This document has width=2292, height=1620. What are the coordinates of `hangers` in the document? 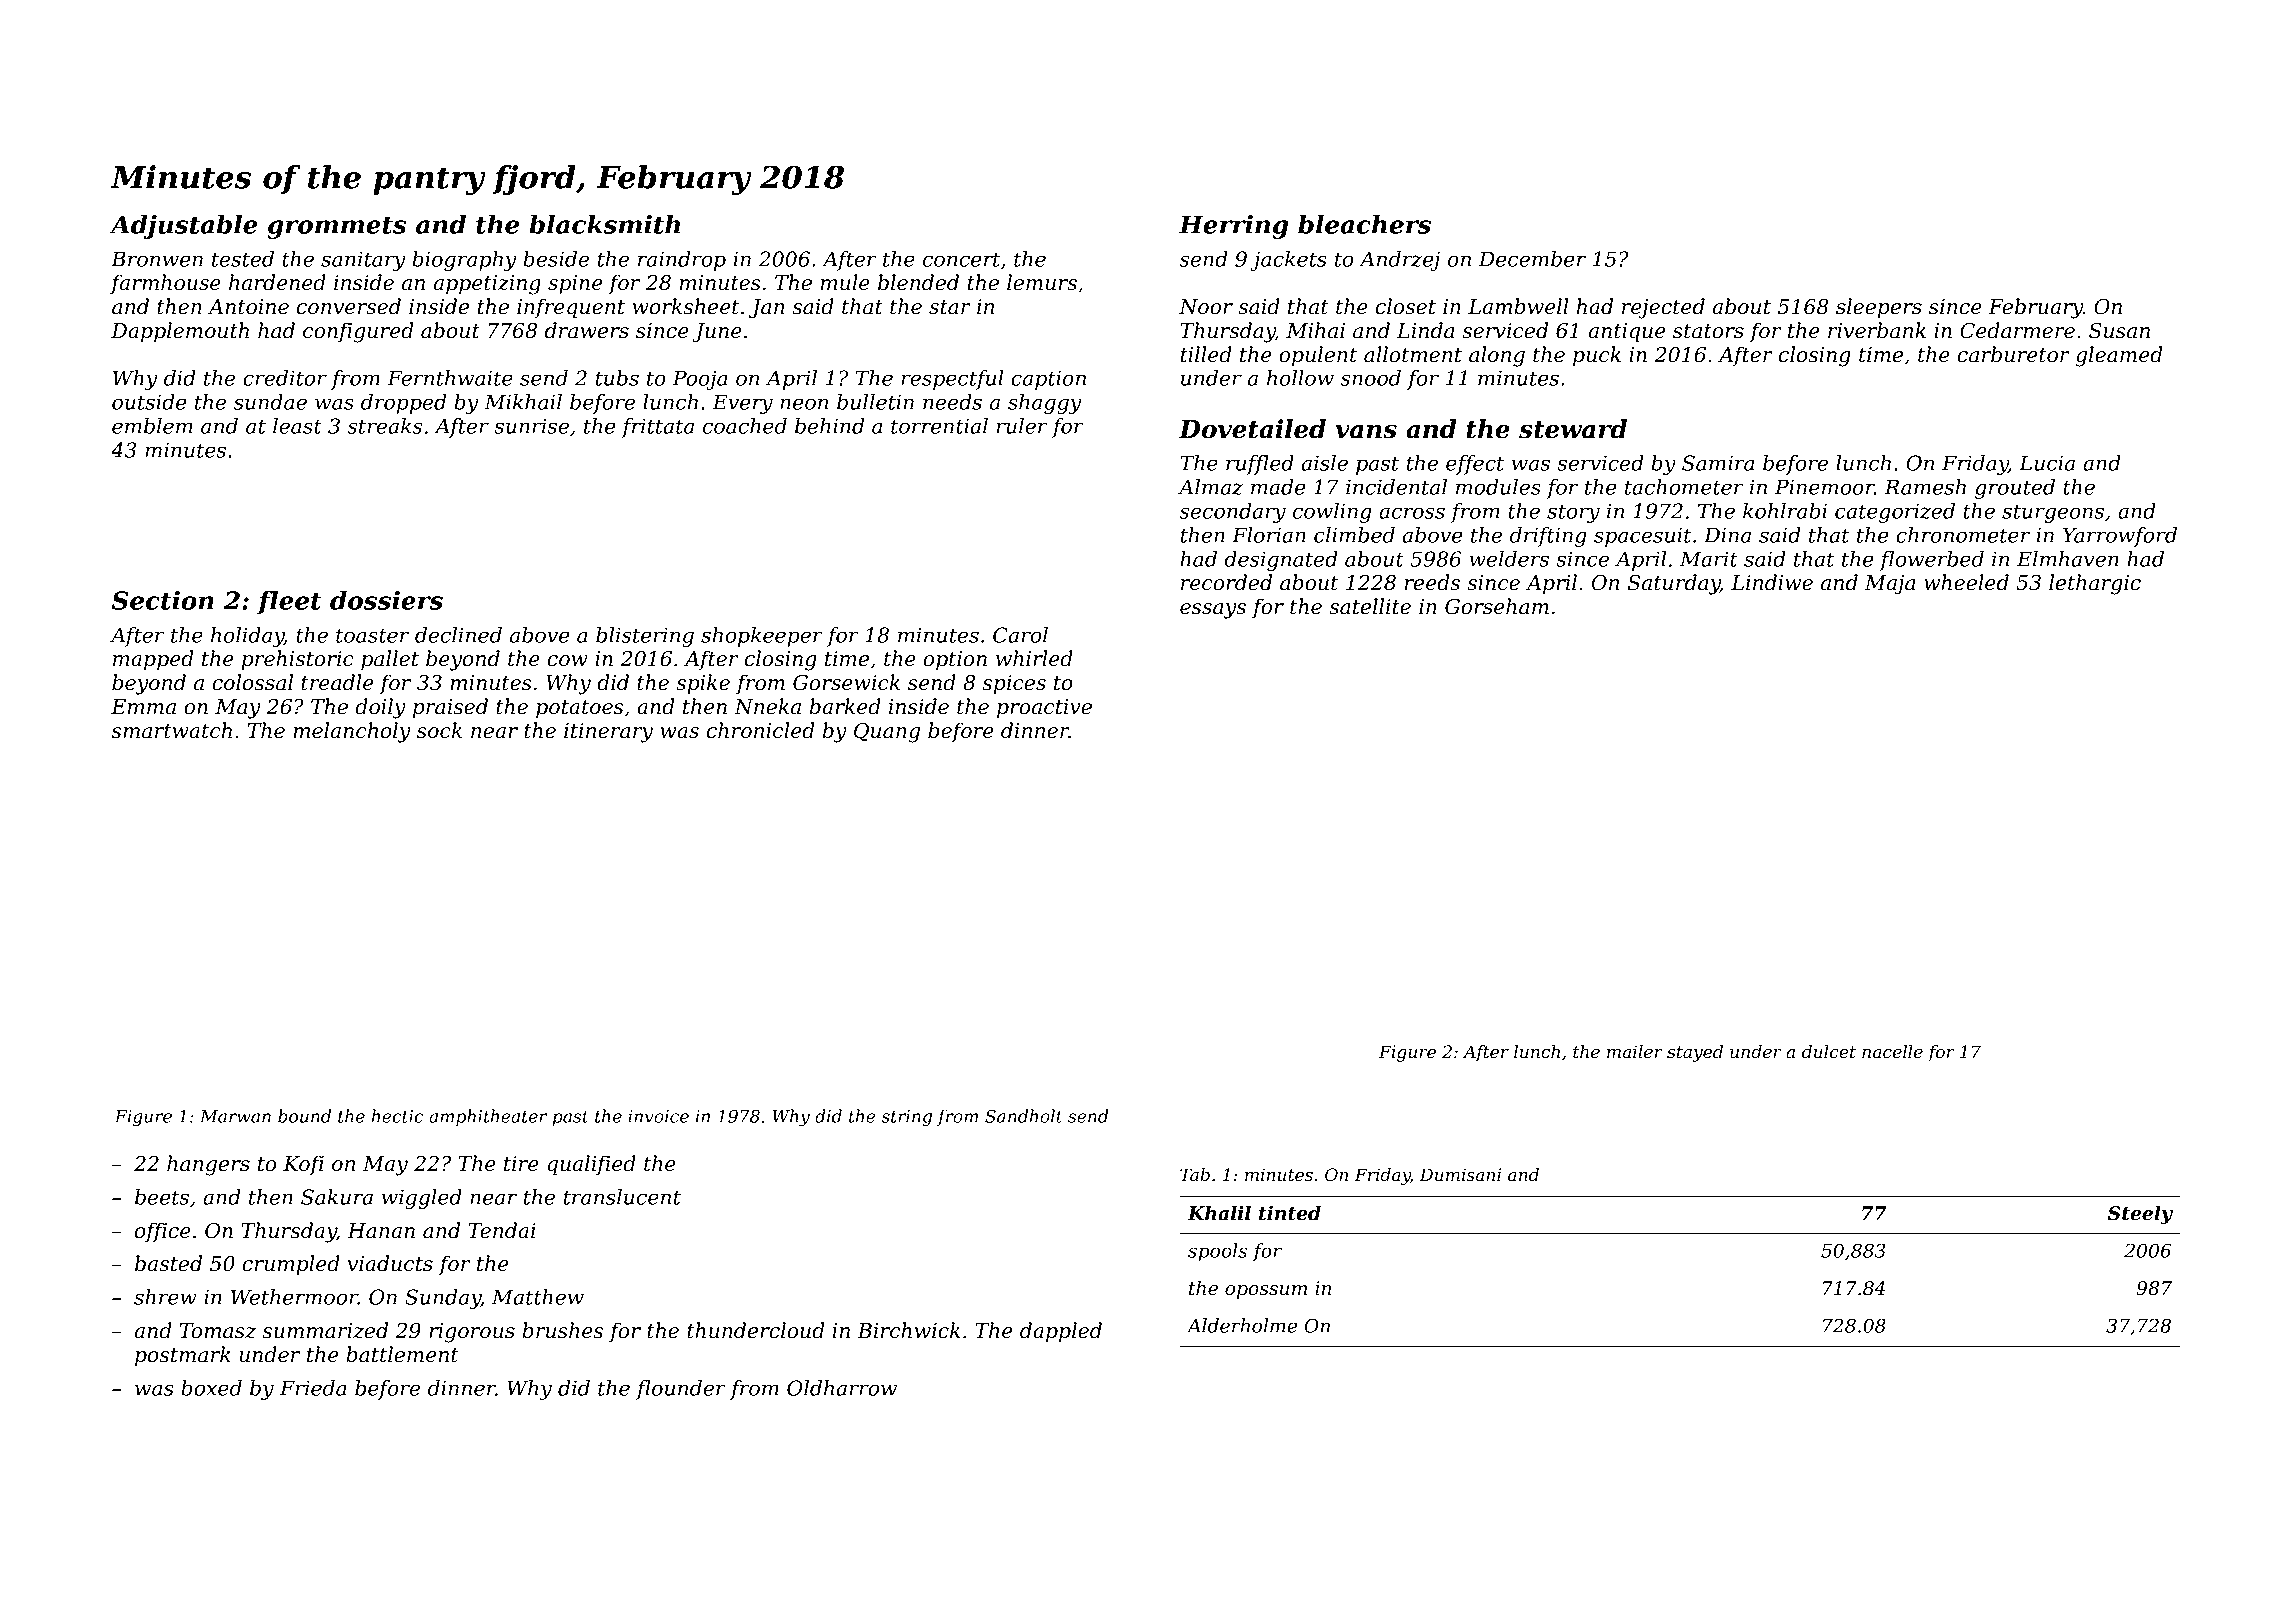 It's located at (208, 1165).
